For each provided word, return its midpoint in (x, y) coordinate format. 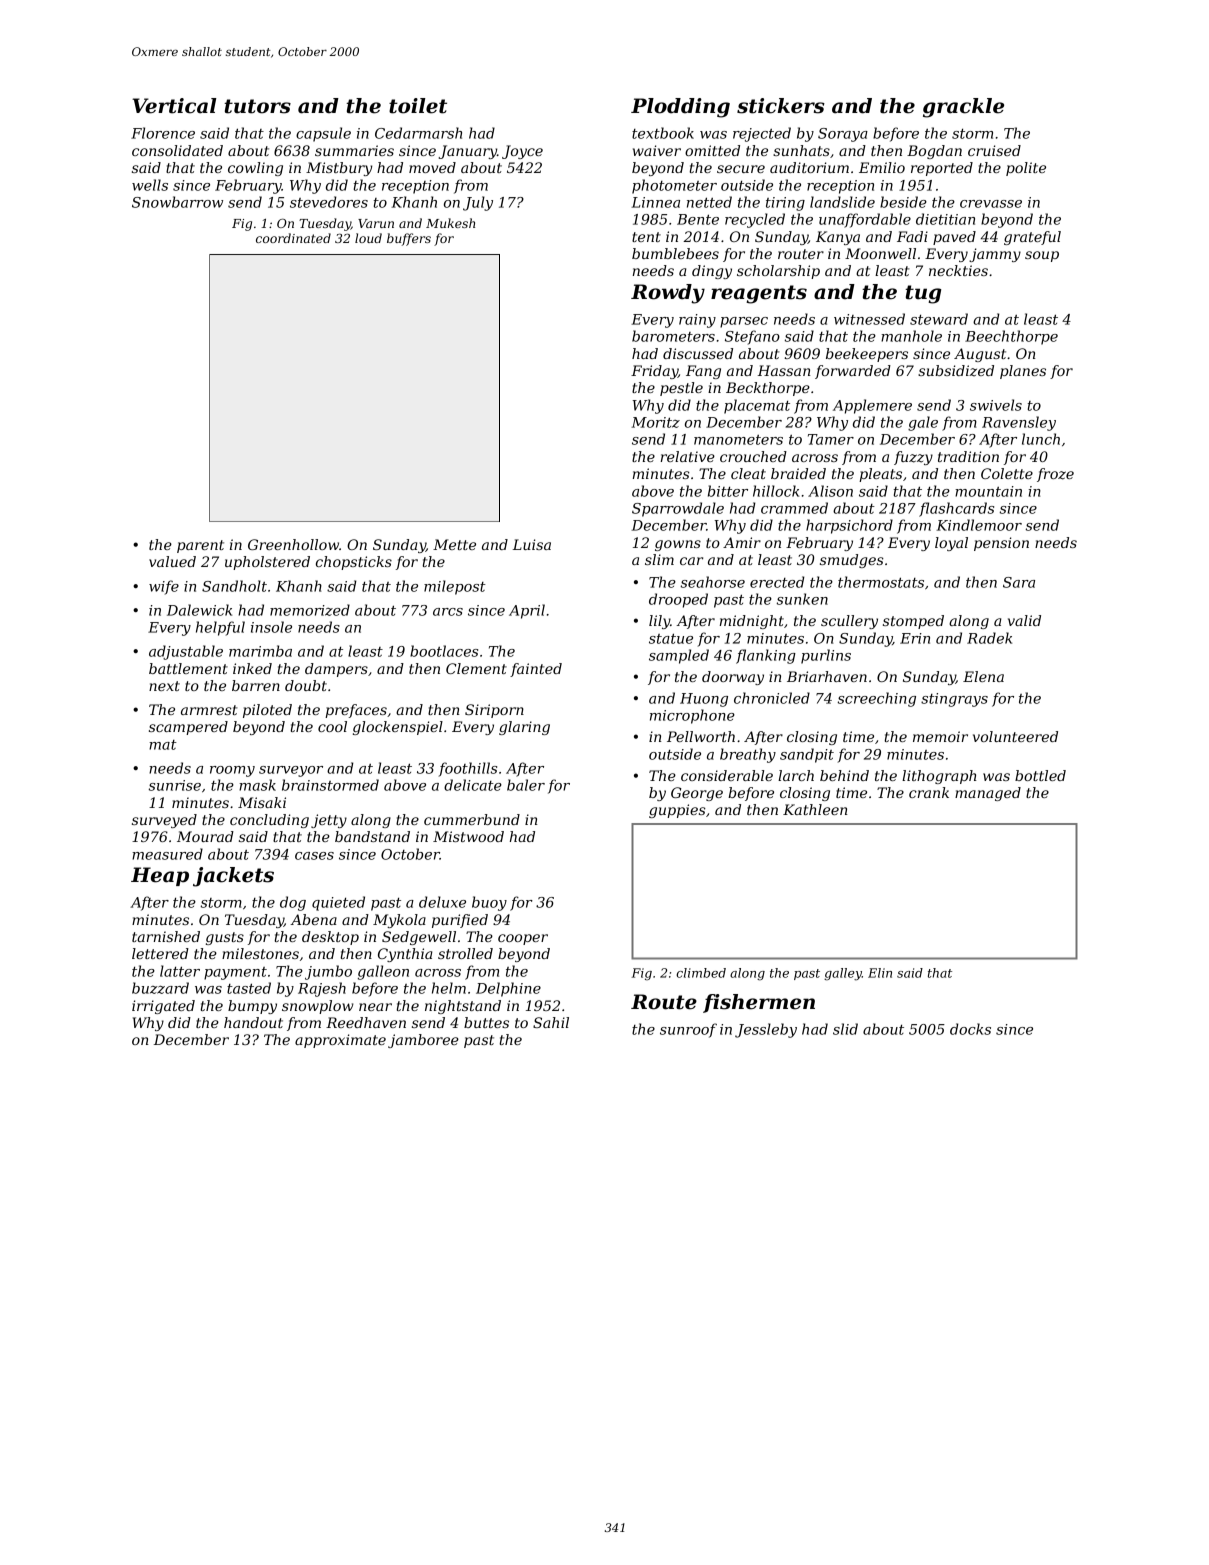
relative (688, 456)
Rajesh (322, 989)
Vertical (174, 106)
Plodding (680, 108)
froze (1055, 475)
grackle (963, 108)
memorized (310, 610)
